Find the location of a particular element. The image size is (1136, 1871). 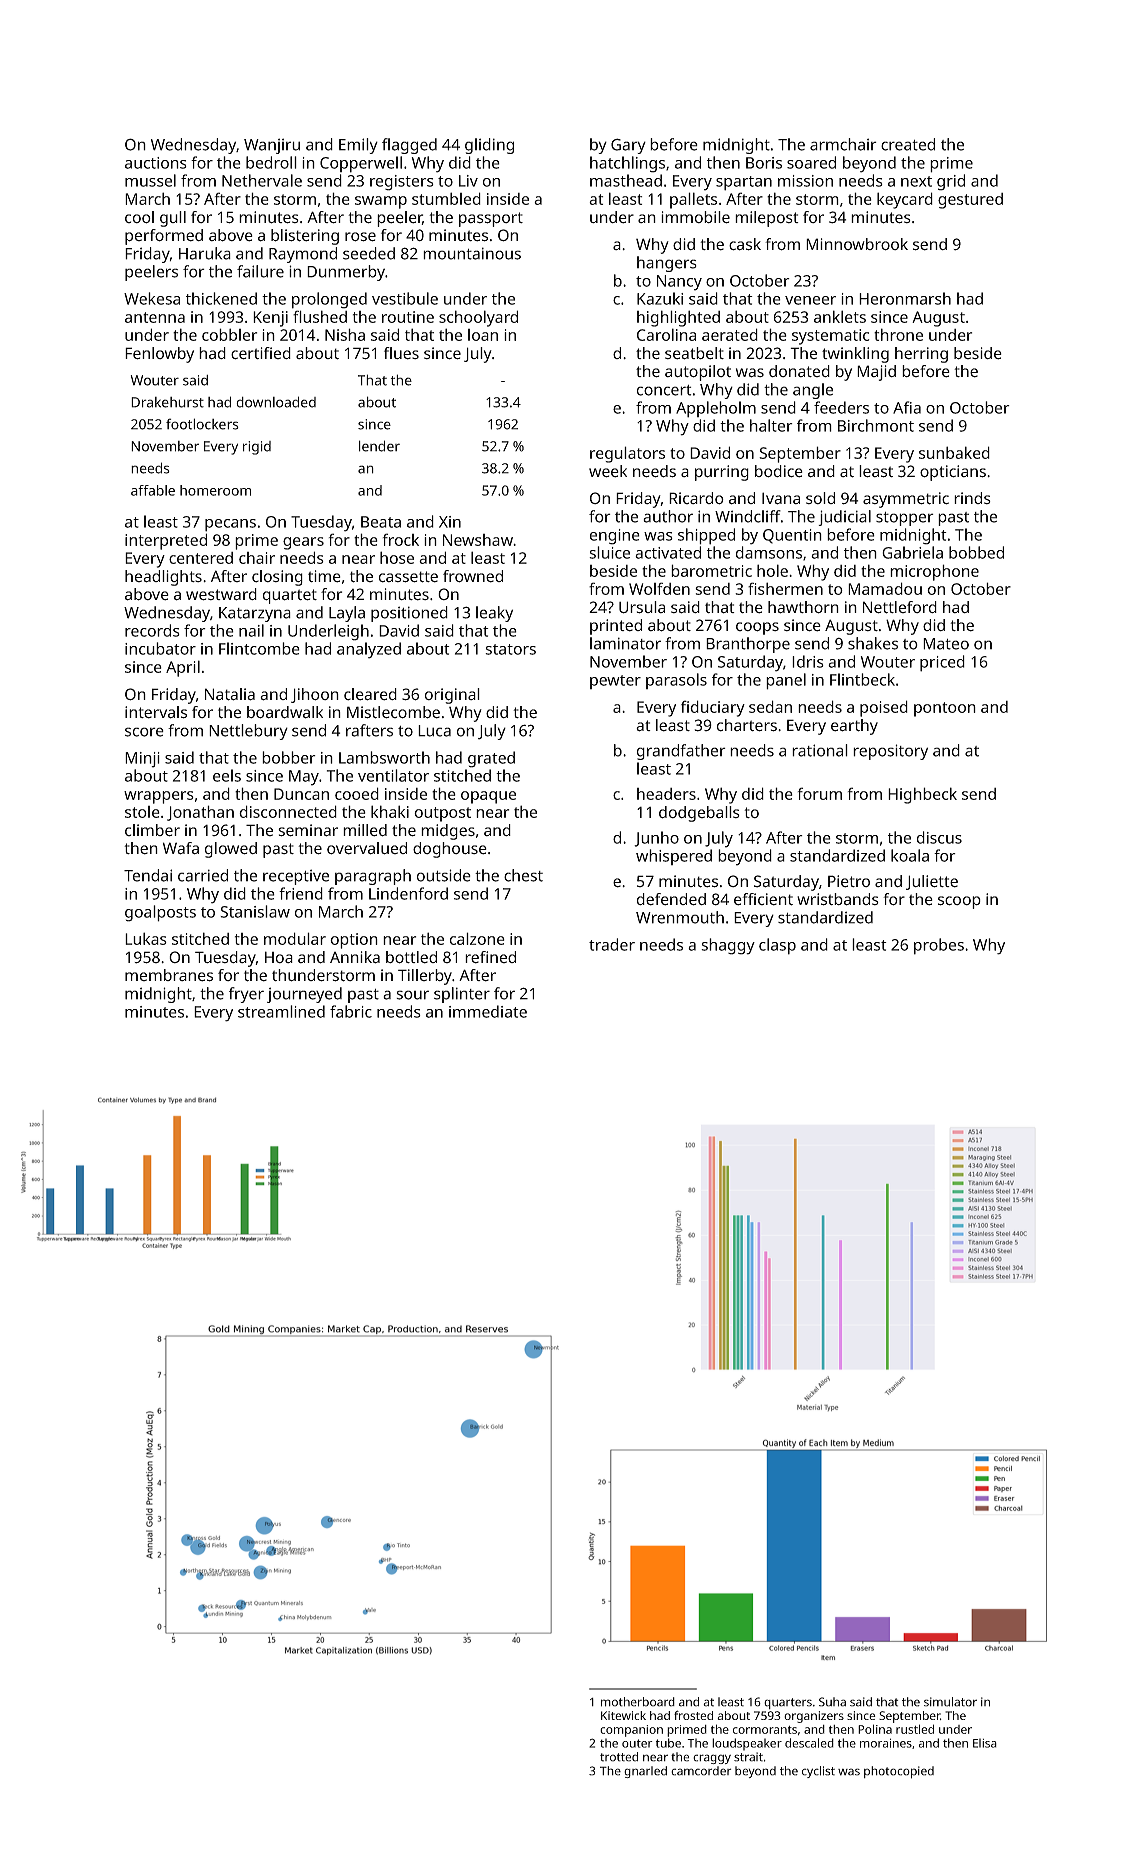

performed is located at coordinates (164, 237).
